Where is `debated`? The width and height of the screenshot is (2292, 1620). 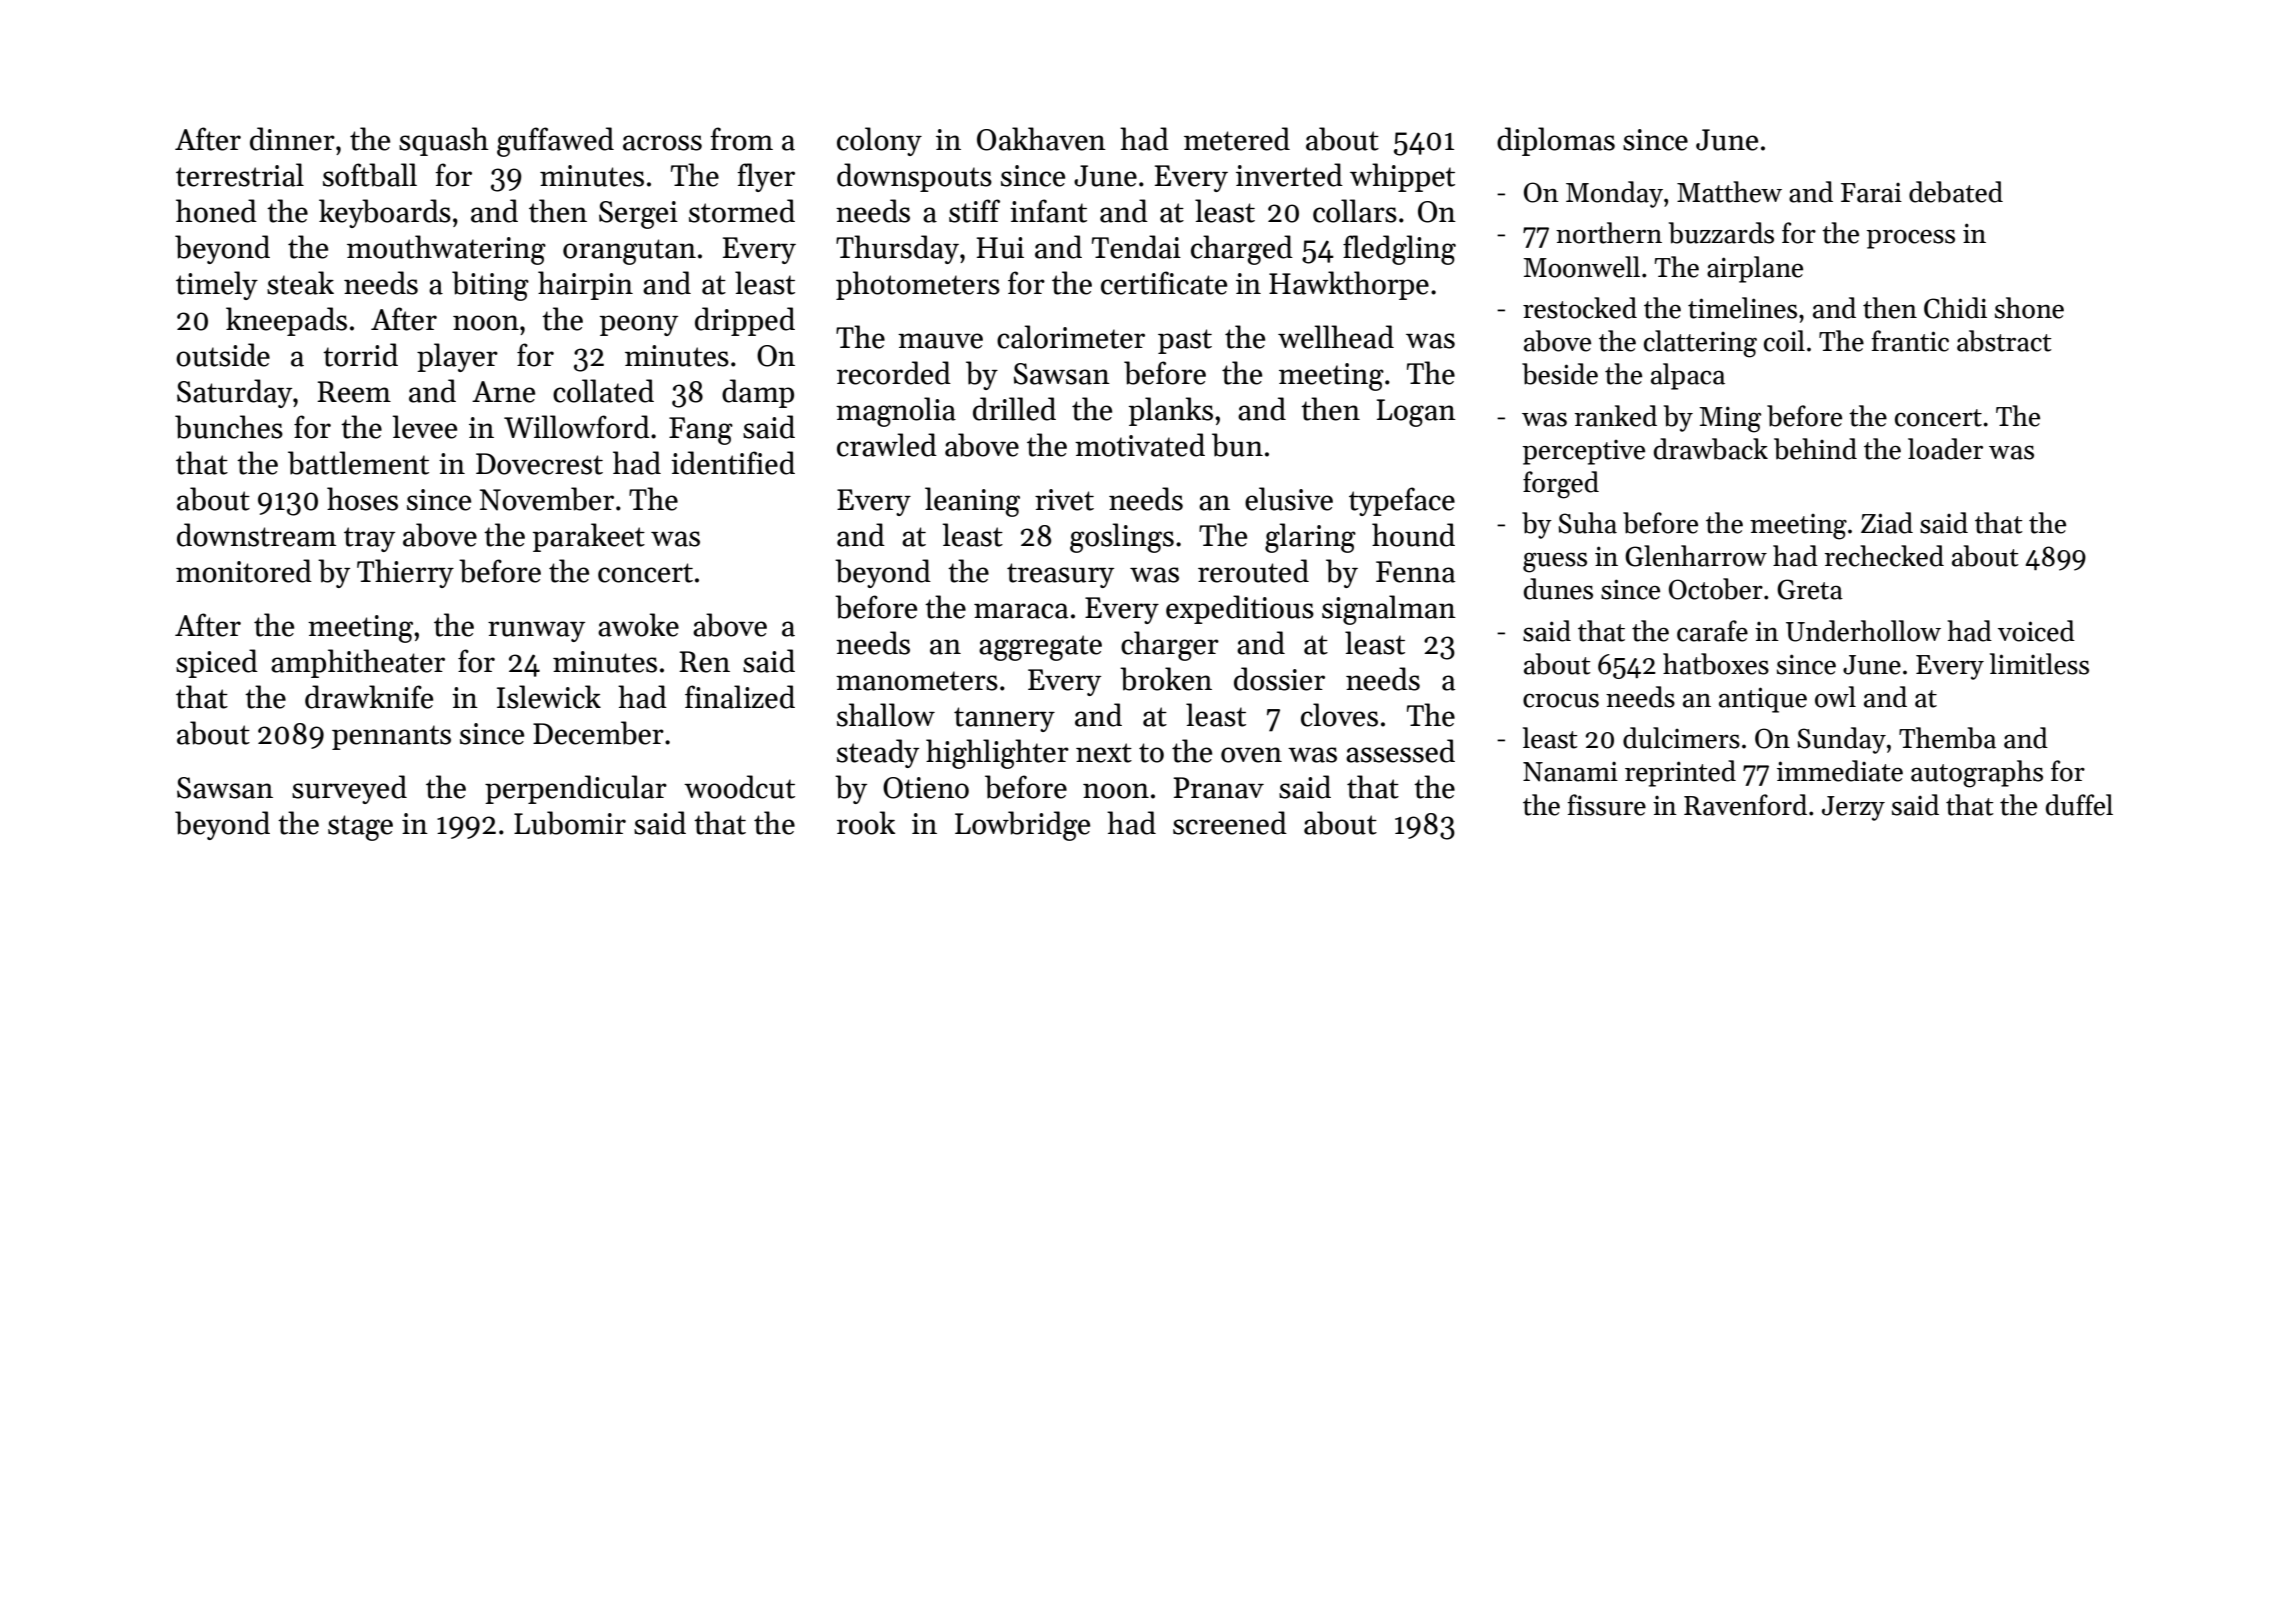 debated is located at coordinates (1956, 192).
